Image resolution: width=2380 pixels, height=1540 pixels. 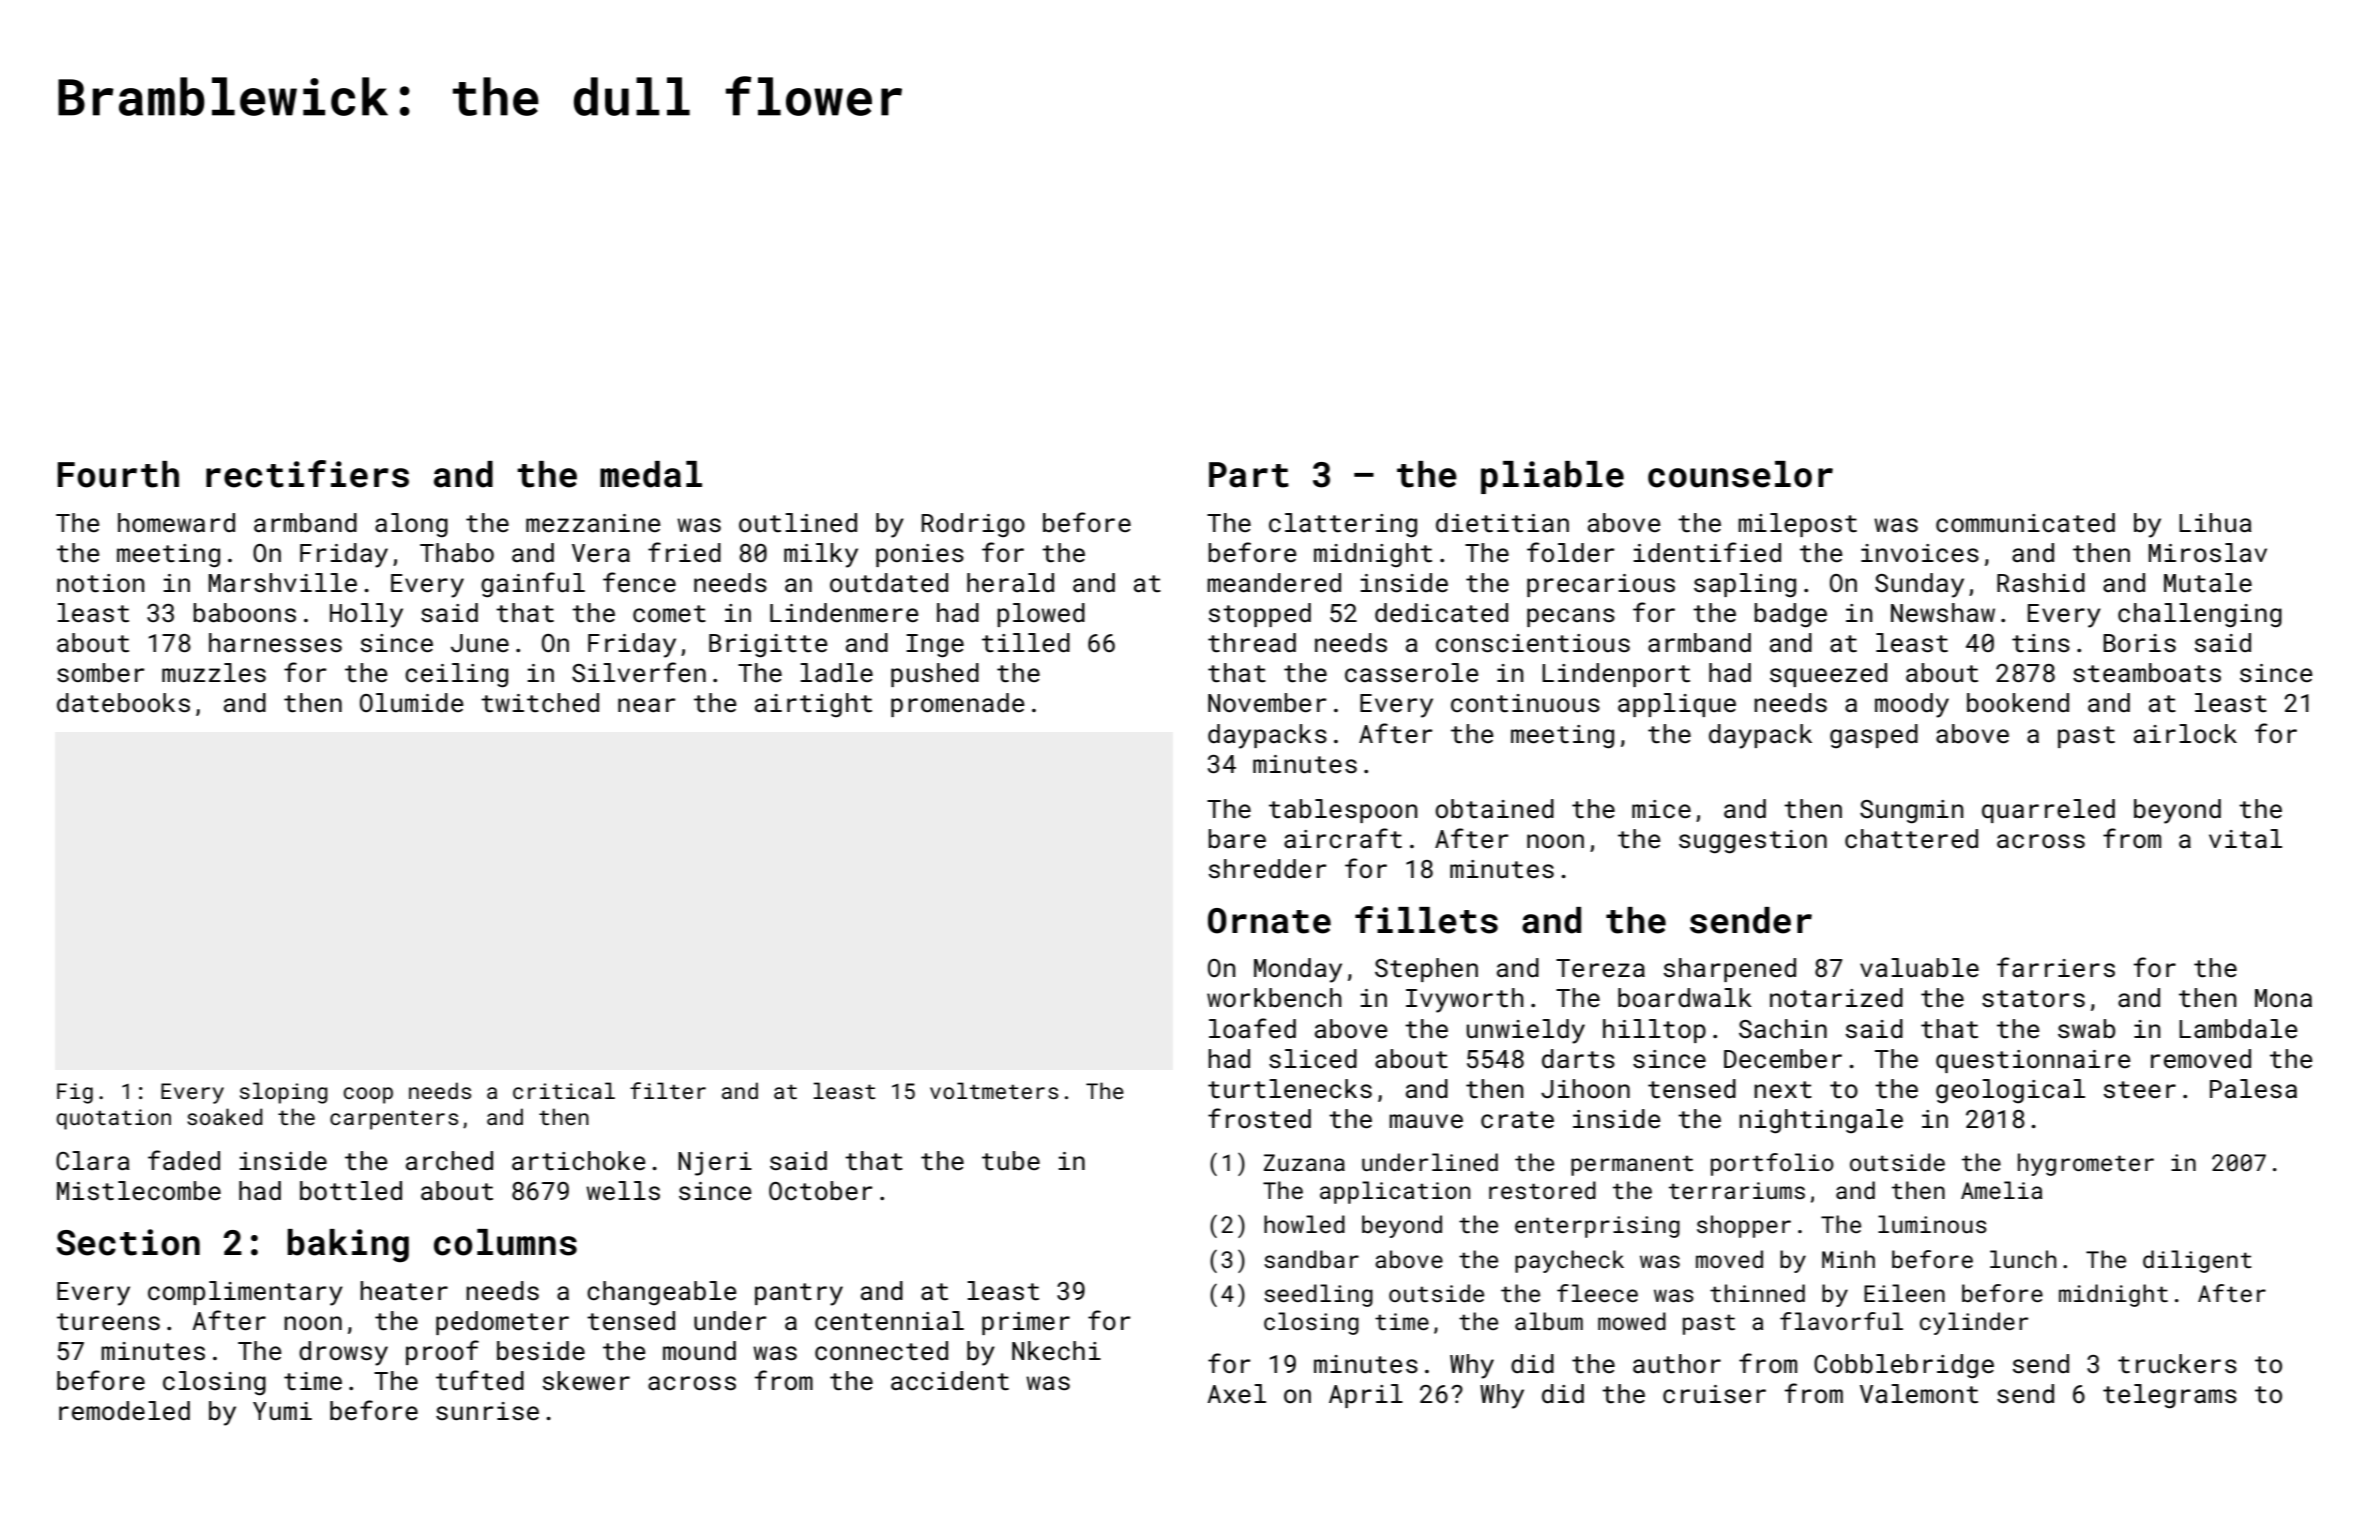 What do you see at coordinates (282, 1411) in the screenshot?
I see `Yumi` at bounding box center [282, 1411].
